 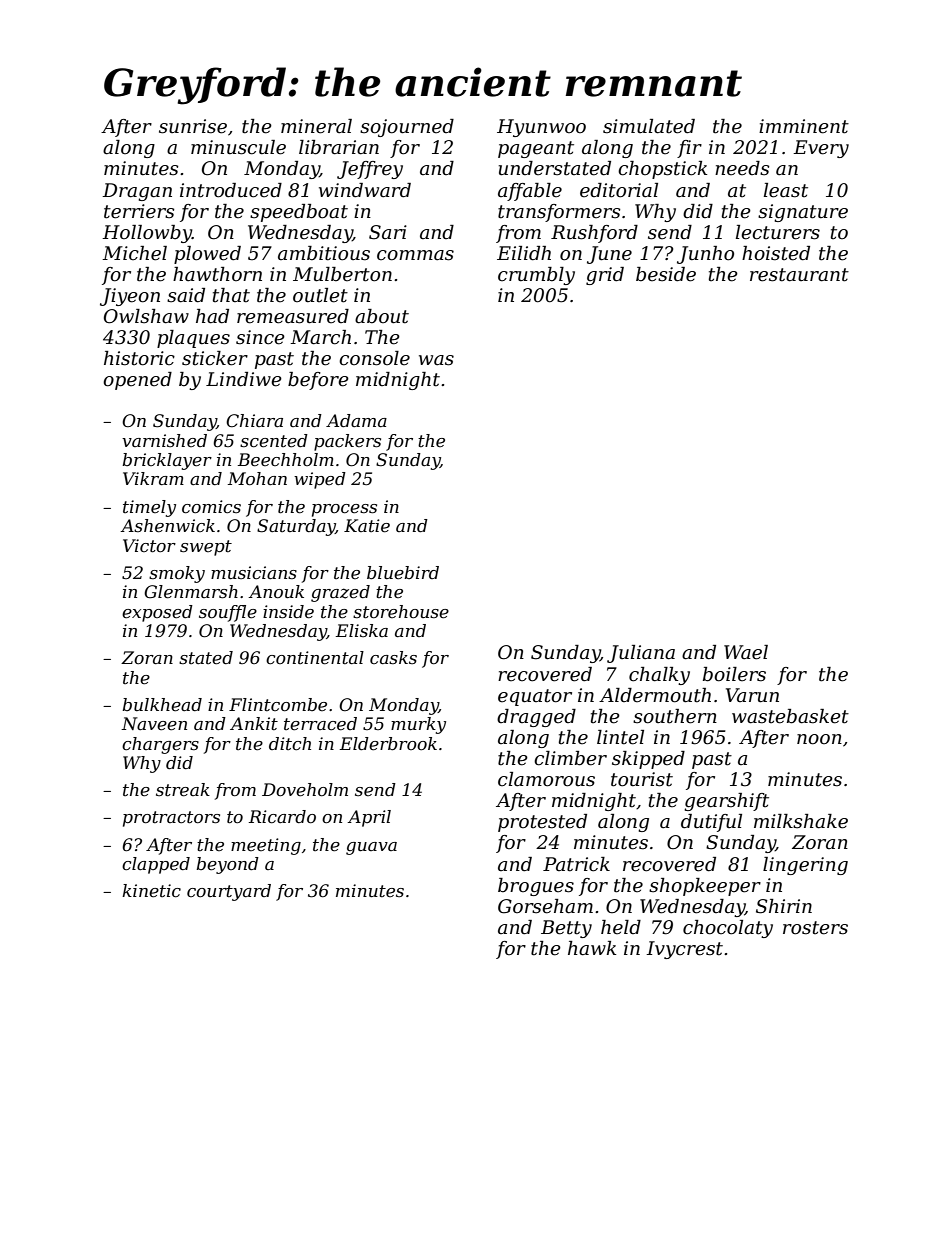 I want to click on hoisted, so click(x=776, y=253).
